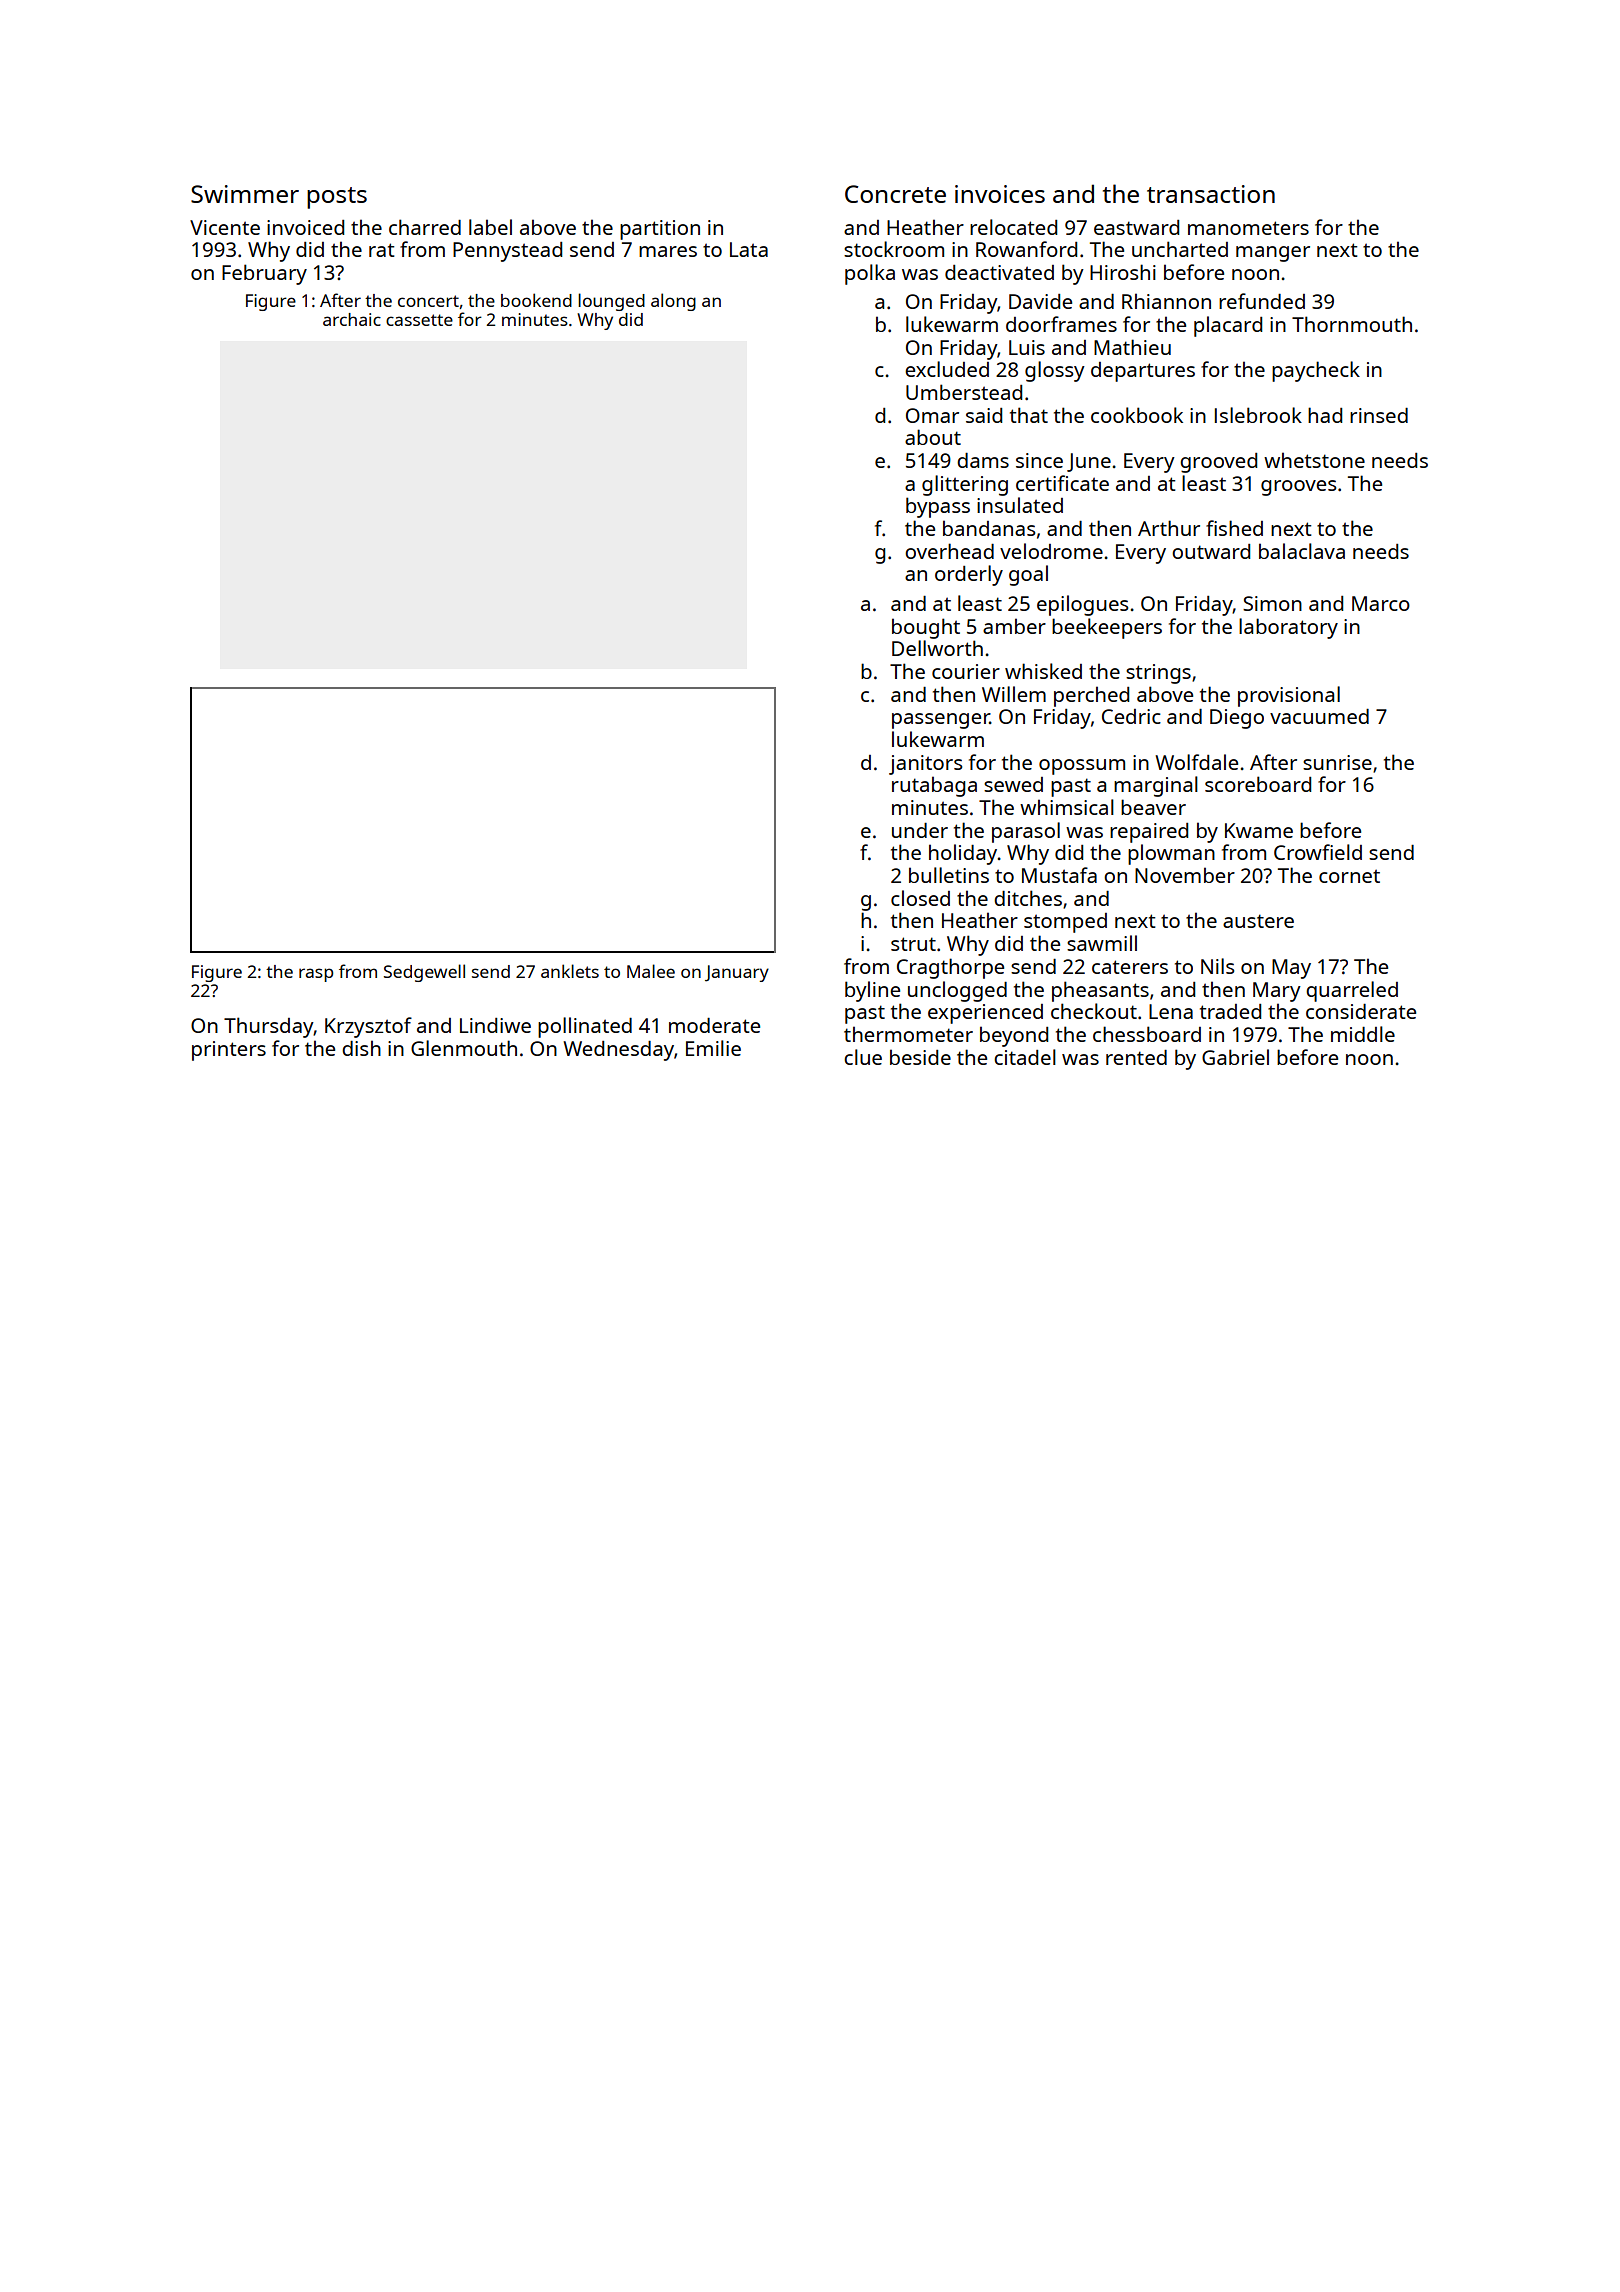 The image size is (1620, 2292). I want to click on bought, so click(926, 628).
